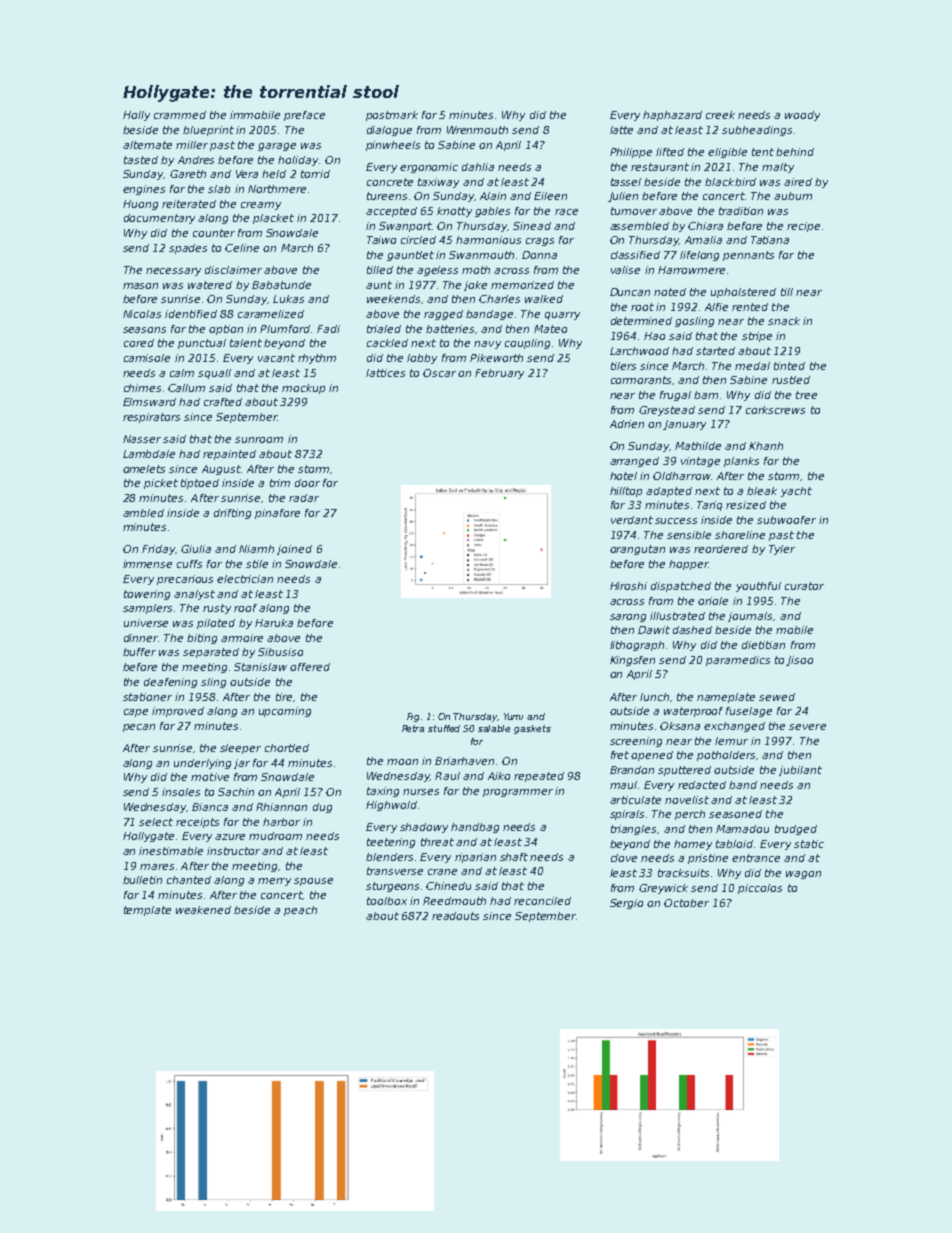 This image has height=1233, width=952. What do you see at coordinates (315, 174) in the image?
I see `torrid` at bounding box center [315, 174].
